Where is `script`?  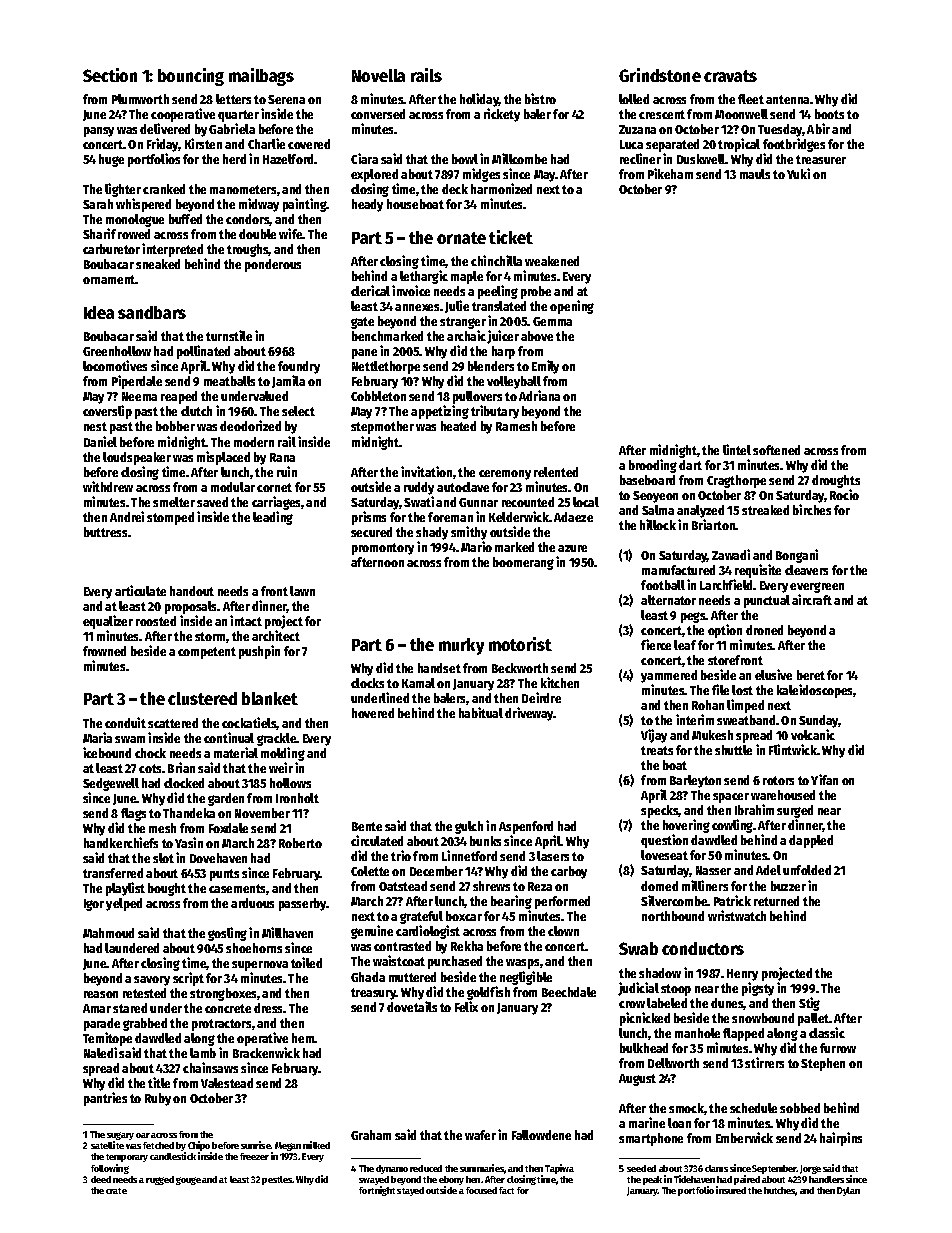 script is located at coordinates (188, 979).
